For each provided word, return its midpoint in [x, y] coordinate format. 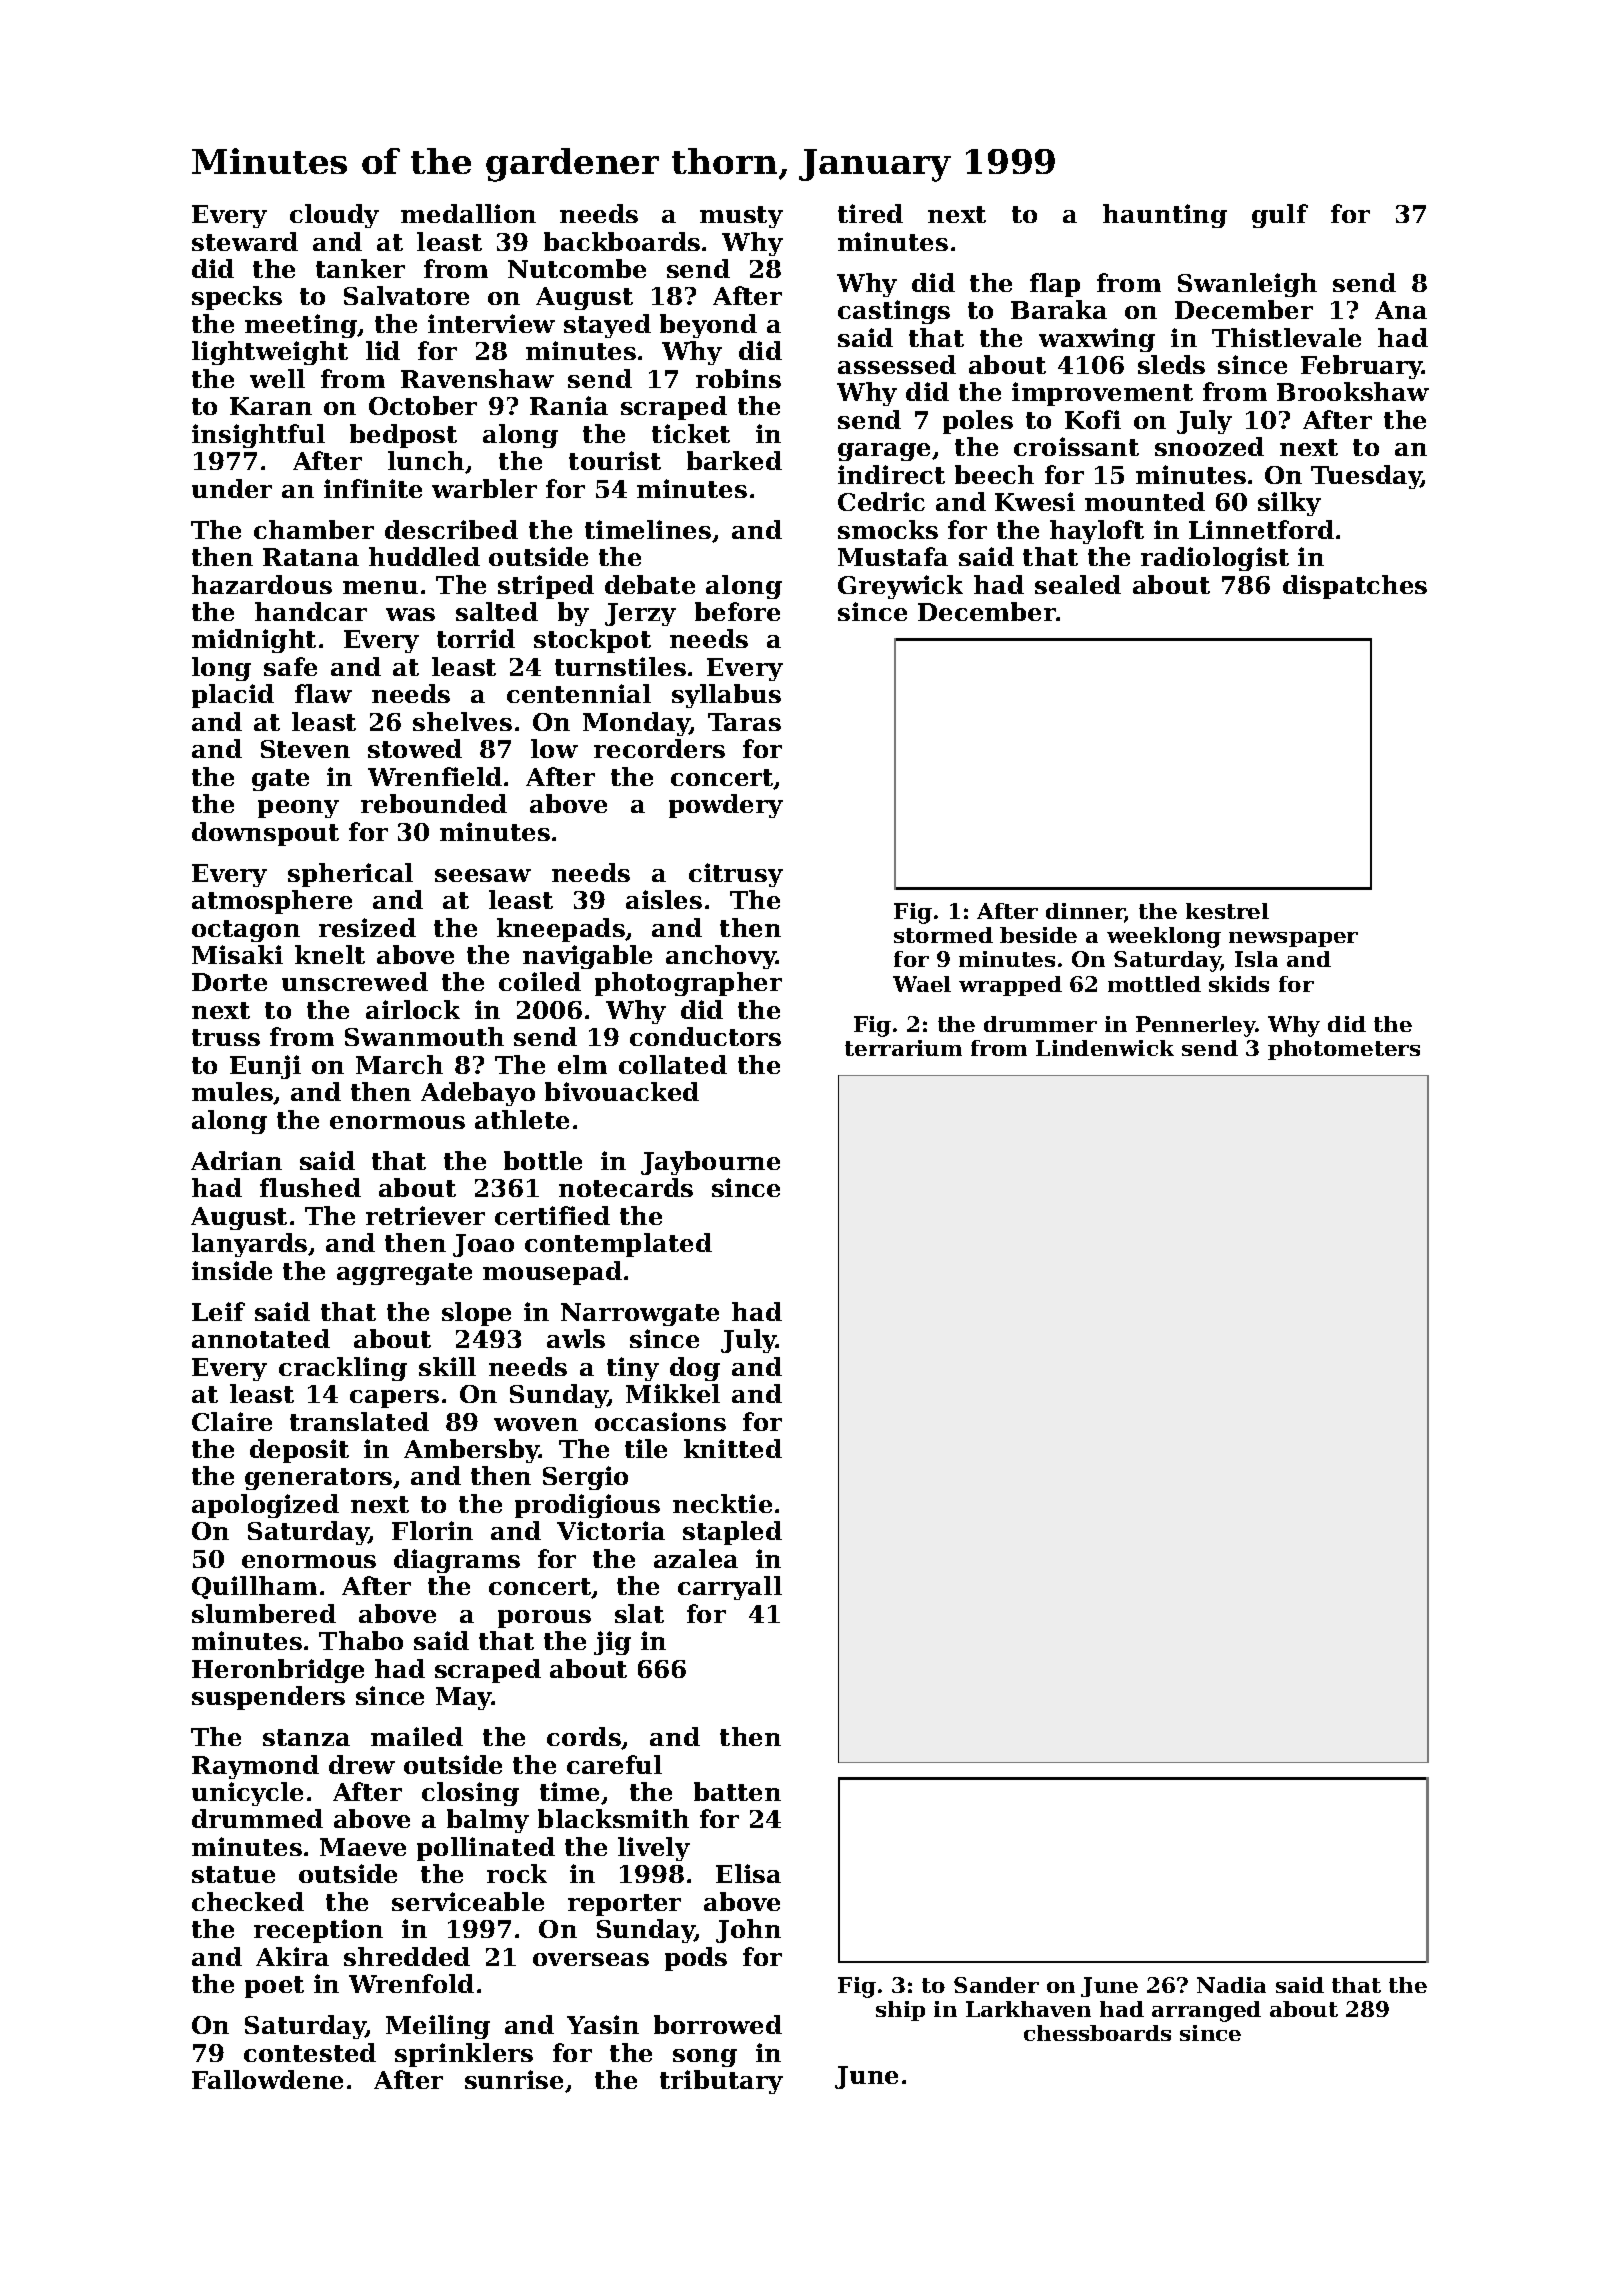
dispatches [1355, 587]
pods [696, 1959]
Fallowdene [267, 2079]
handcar [311, 611]
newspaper [1293, 939]
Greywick [900, 587]
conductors [705, 1036]
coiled [540, 981]
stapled [732, 1533]
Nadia [1231, 1985]
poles [978, 422]
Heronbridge [278, 1671]
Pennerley [1195, 1026]
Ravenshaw [477, 378]
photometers [1344, 1050]
